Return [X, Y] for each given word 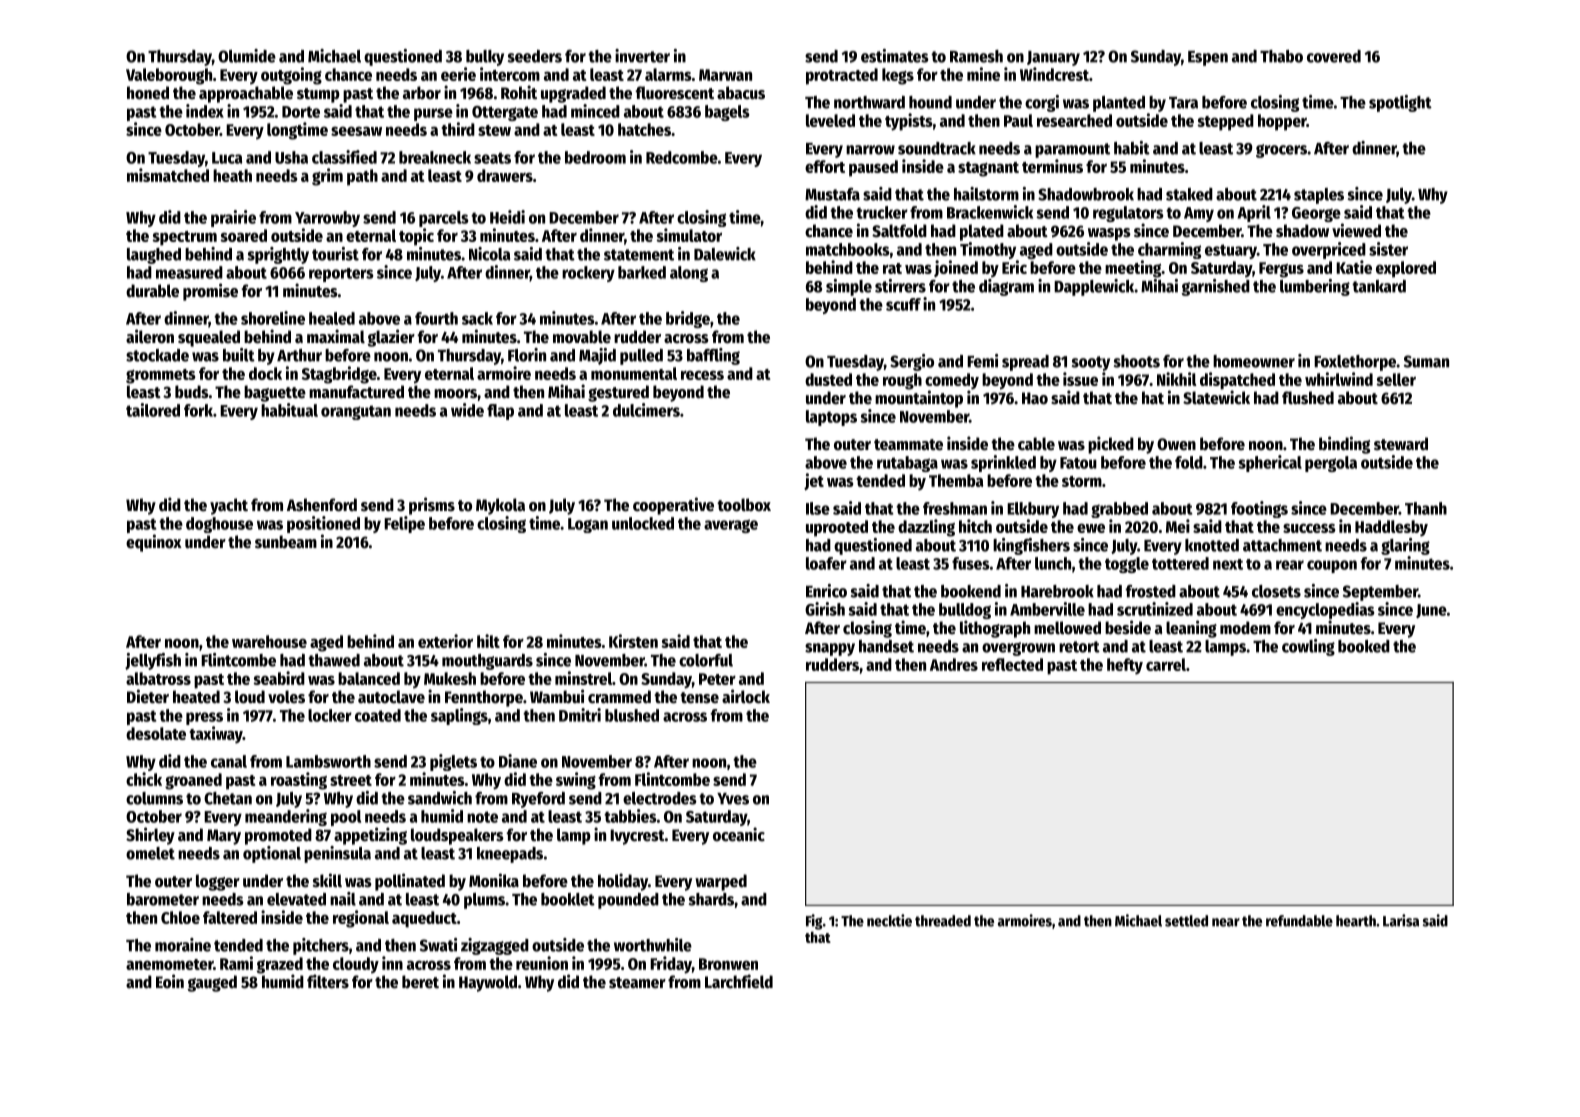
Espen [1208, 58]
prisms [432, 506]
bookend [971, 591]
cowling [1308, 647]
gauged [212, 983]
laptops [831, 418]
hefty [1125, 666]
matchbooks [848, 249]
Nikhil [1177, 379]
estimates [895, 56]
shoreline [273, 318]
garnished [1215, 287]
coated [378, 715]
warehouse [269, 641]
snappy [830, 649]
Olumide [247, 56]
